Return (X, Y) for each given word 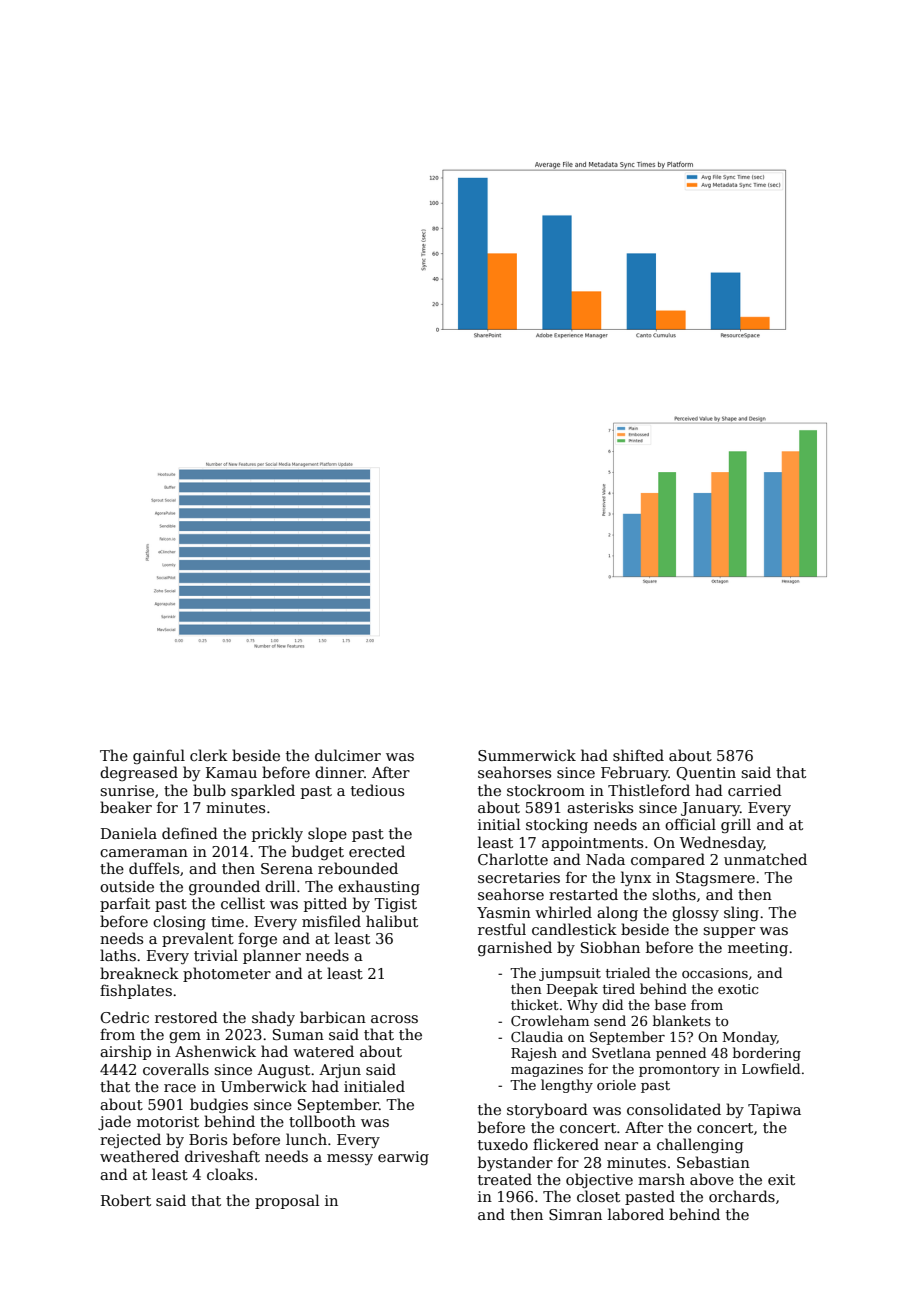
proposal (287, 1201)
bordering (767, 1054)
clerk (209, 755)
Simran (575, 1214)
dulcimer (348, 755)
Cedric (124, 1017)
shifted (638, 755)
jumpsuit (570, 974)
